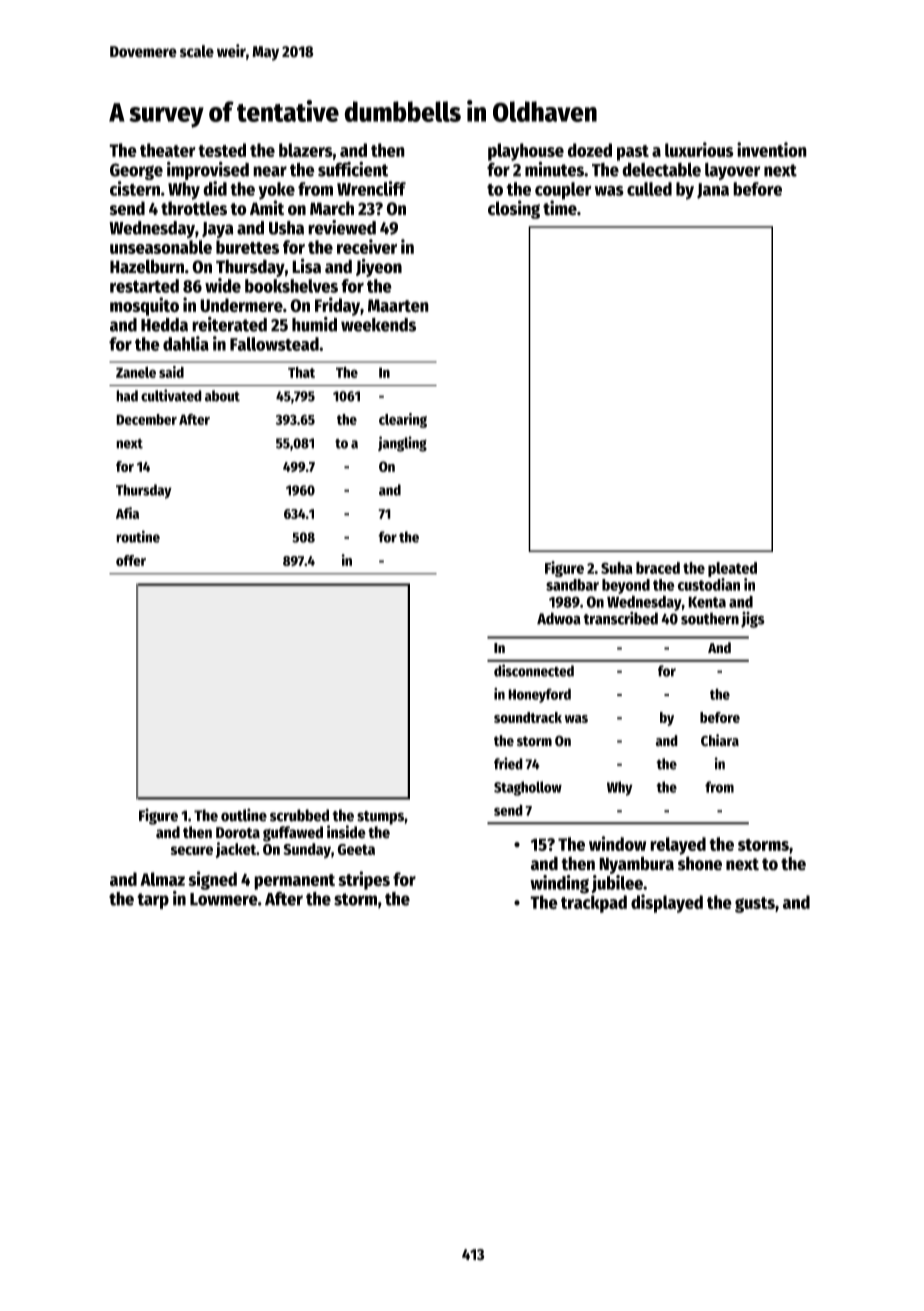 The height and width of the screenshot is (1311, 924). What do you see at coordinates (508, 763) in the screenshot?
I see `fried` at bounding box center [508, 763].
